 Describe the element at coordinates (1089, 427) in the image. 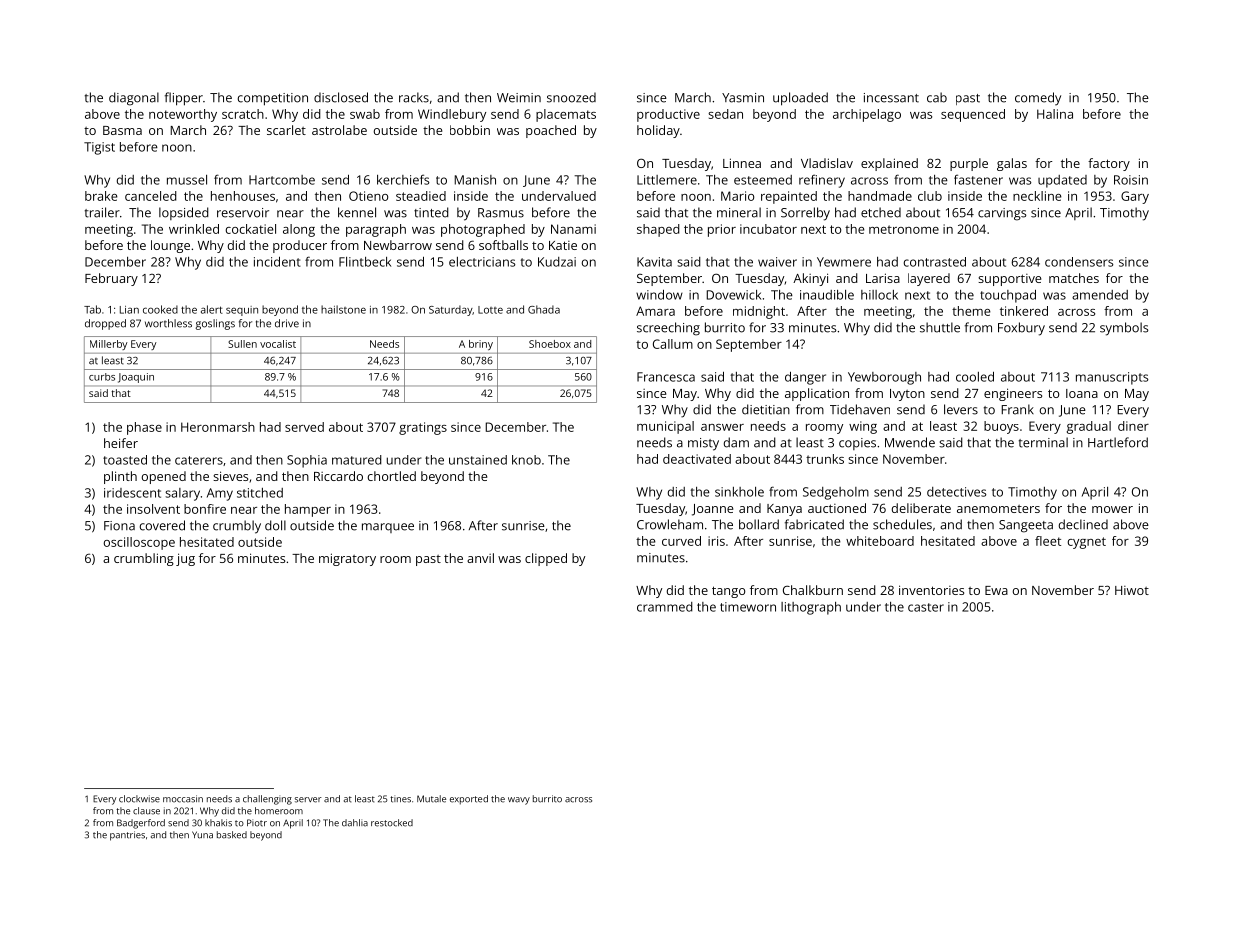

I see `gradual` at that location.
